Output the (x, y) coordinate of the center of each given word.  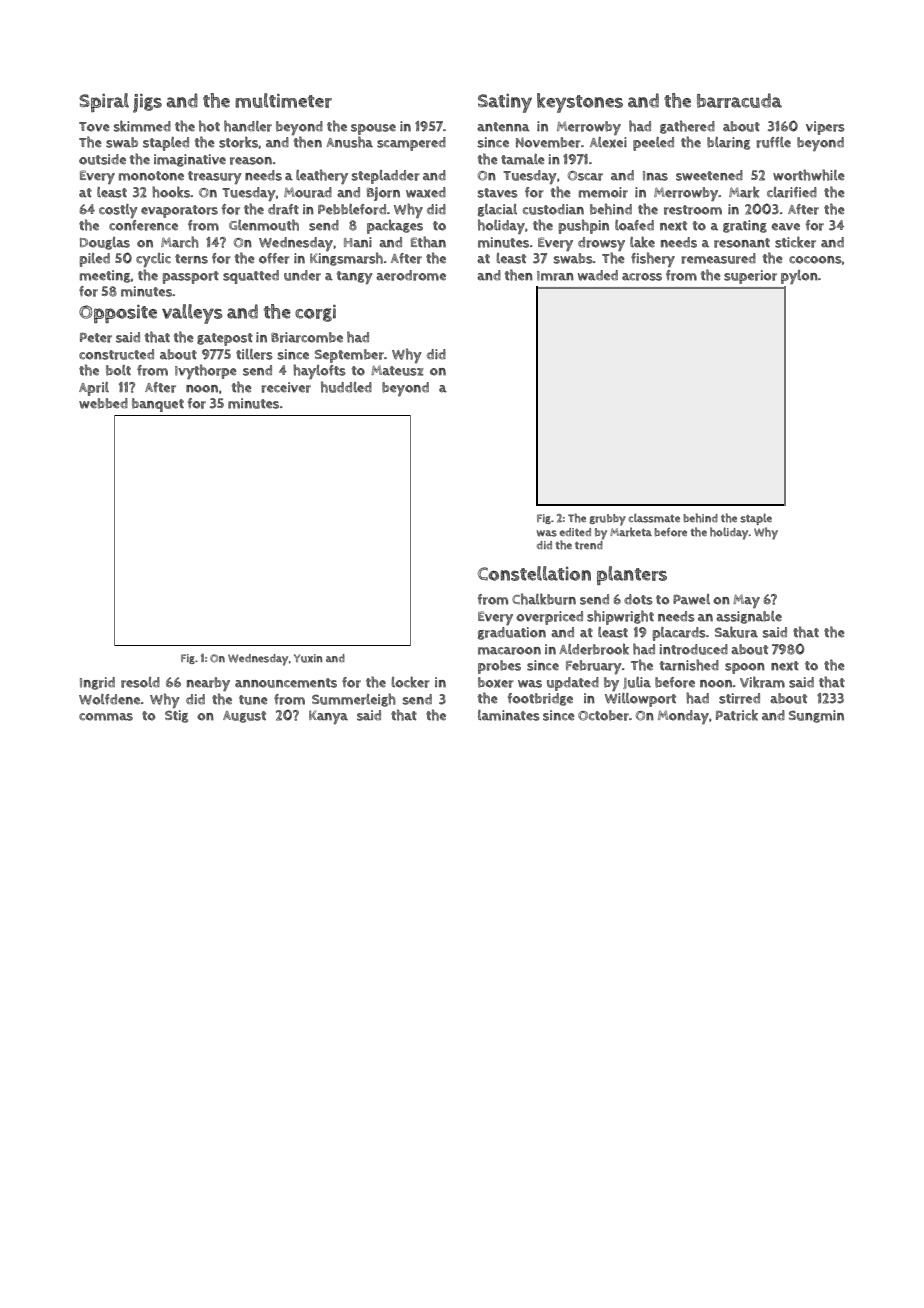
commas (106, 717)
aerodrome (411, 275)
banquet (158, 405)
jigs (147, 103)
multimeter (283, 100)
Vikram (762, 682)
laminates (509, 715)
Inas (655, 176)
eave (786, 227)
